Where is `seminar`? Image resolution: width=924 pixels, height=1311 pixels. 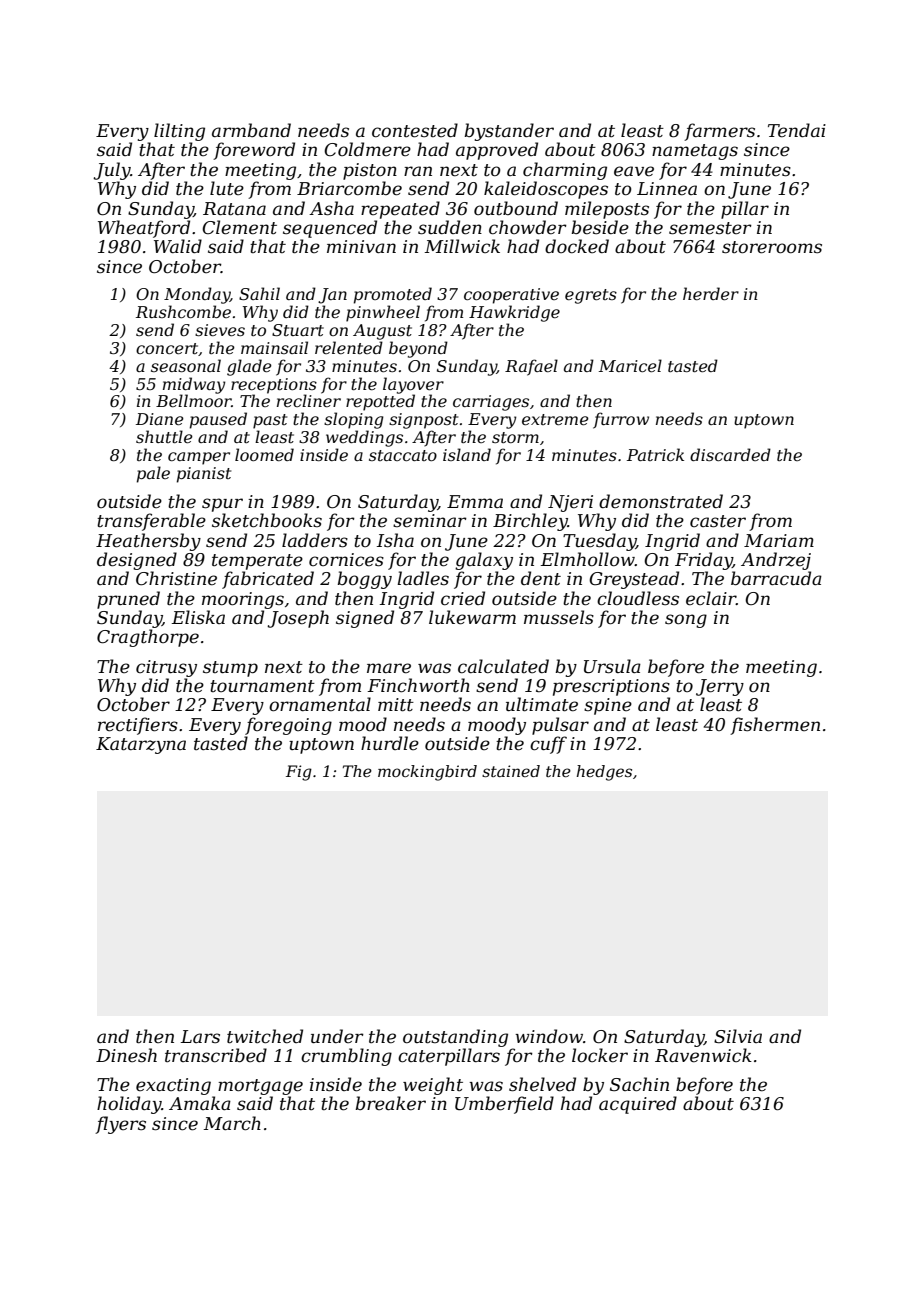
seminar is located at coordinates (430, 521).
